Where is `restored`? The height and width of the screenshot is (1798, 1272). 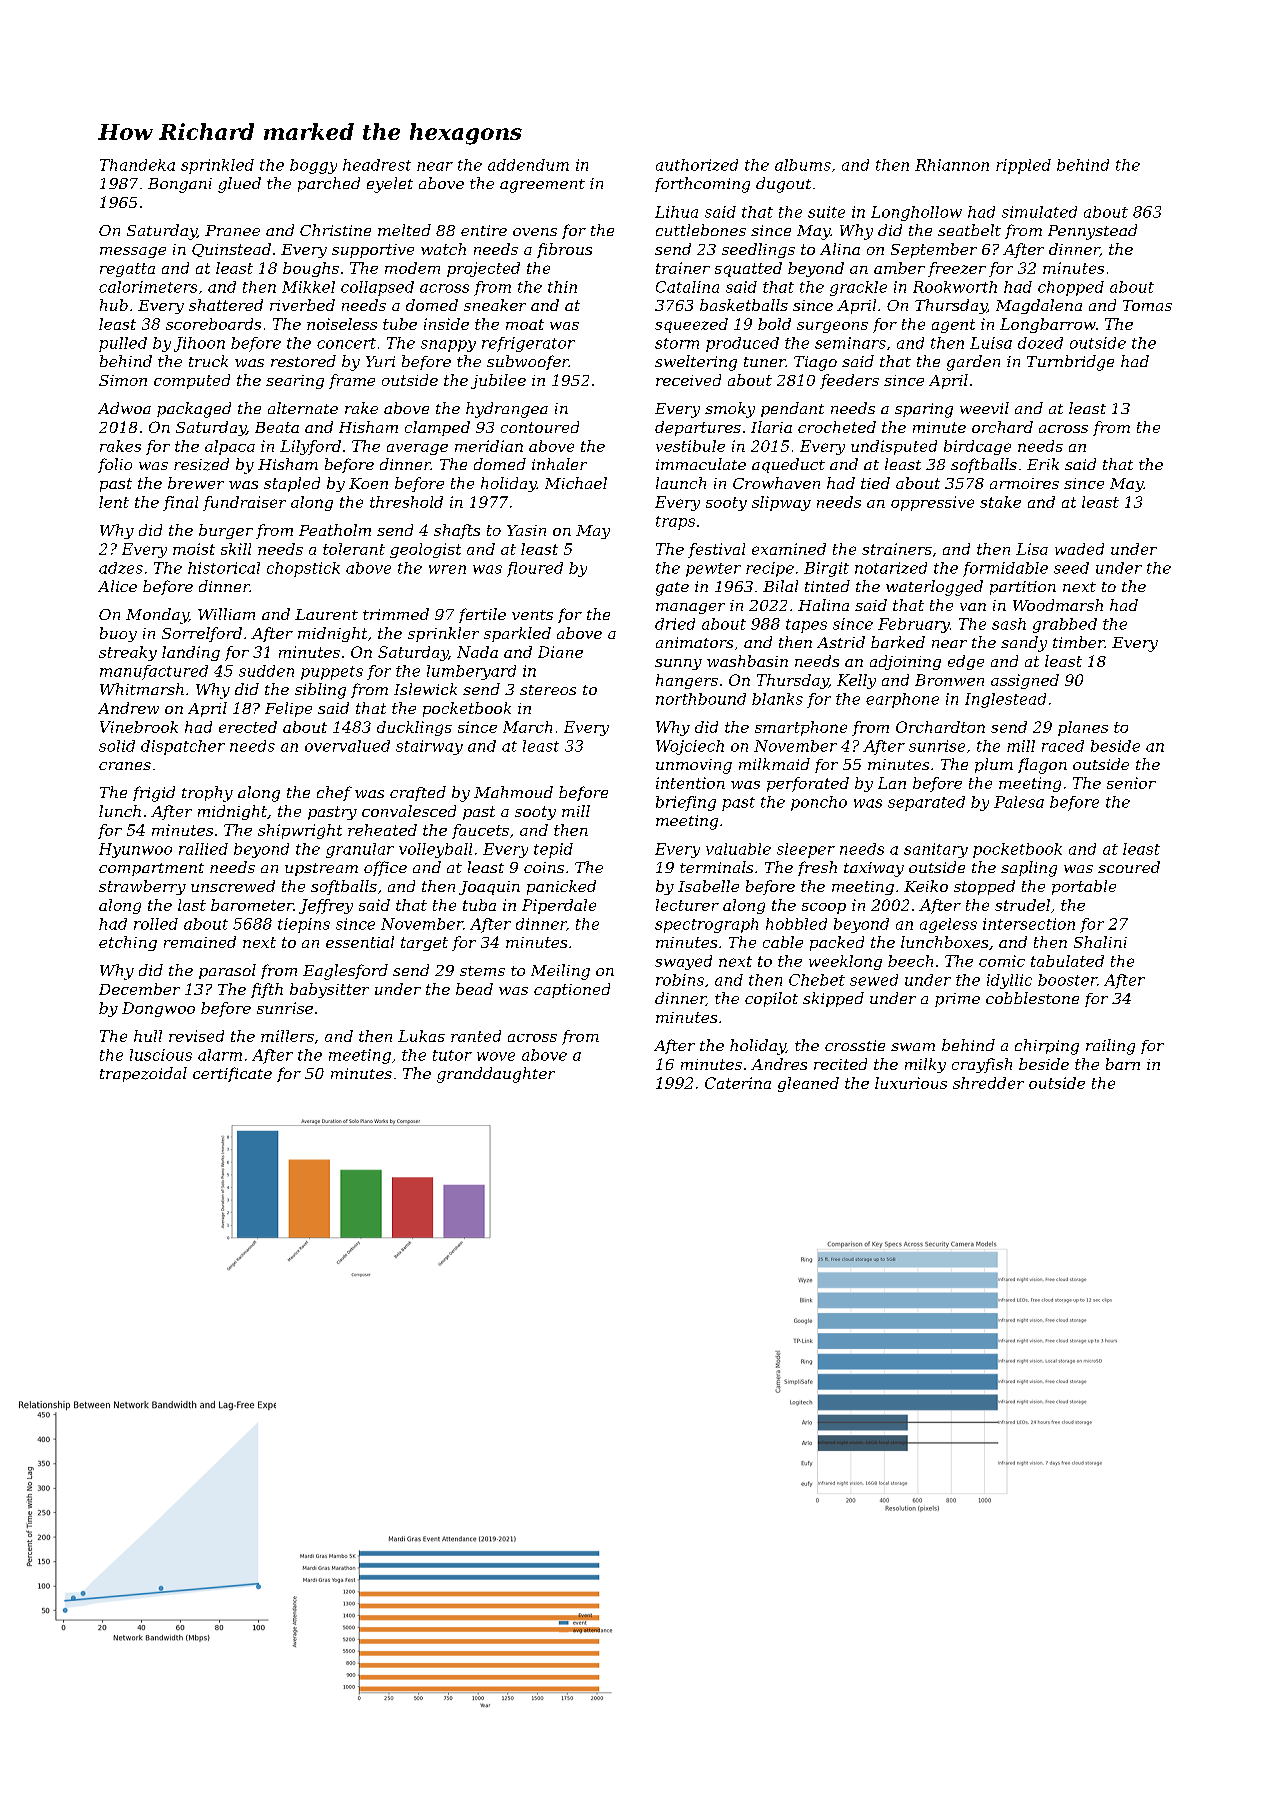 restored is located at coordinates (303, 361).
